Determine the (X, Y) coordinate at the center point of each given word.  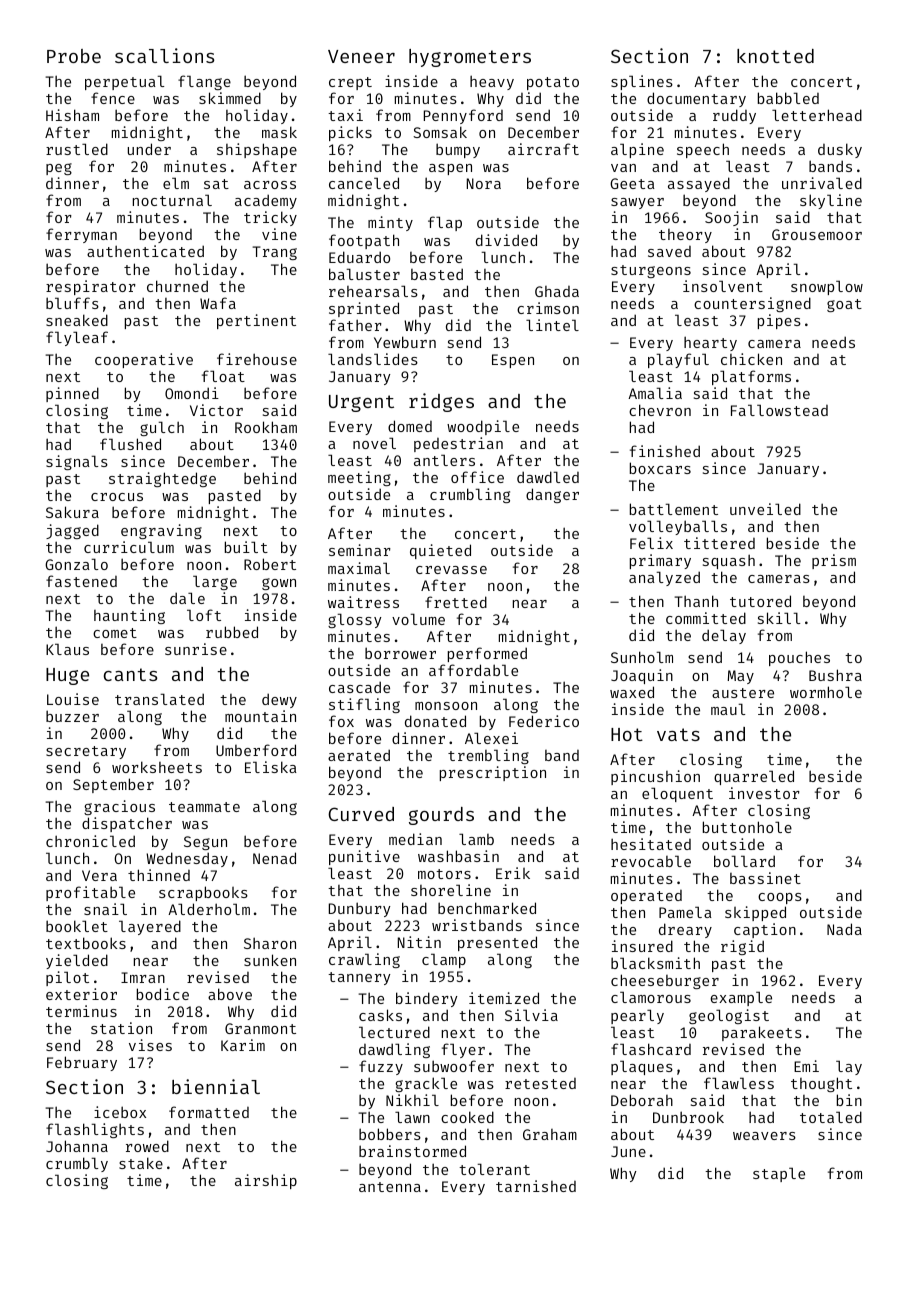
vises (150, 1045)
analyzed (664, 578)
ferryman (81, 235)
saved (669, 251)
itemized (504, 998)
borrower (400, 653)
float (223, 376)
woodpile (483, 427)
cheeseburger (665, 981)
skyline (831, 201)
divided (506, 240)
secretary (86, 752)
